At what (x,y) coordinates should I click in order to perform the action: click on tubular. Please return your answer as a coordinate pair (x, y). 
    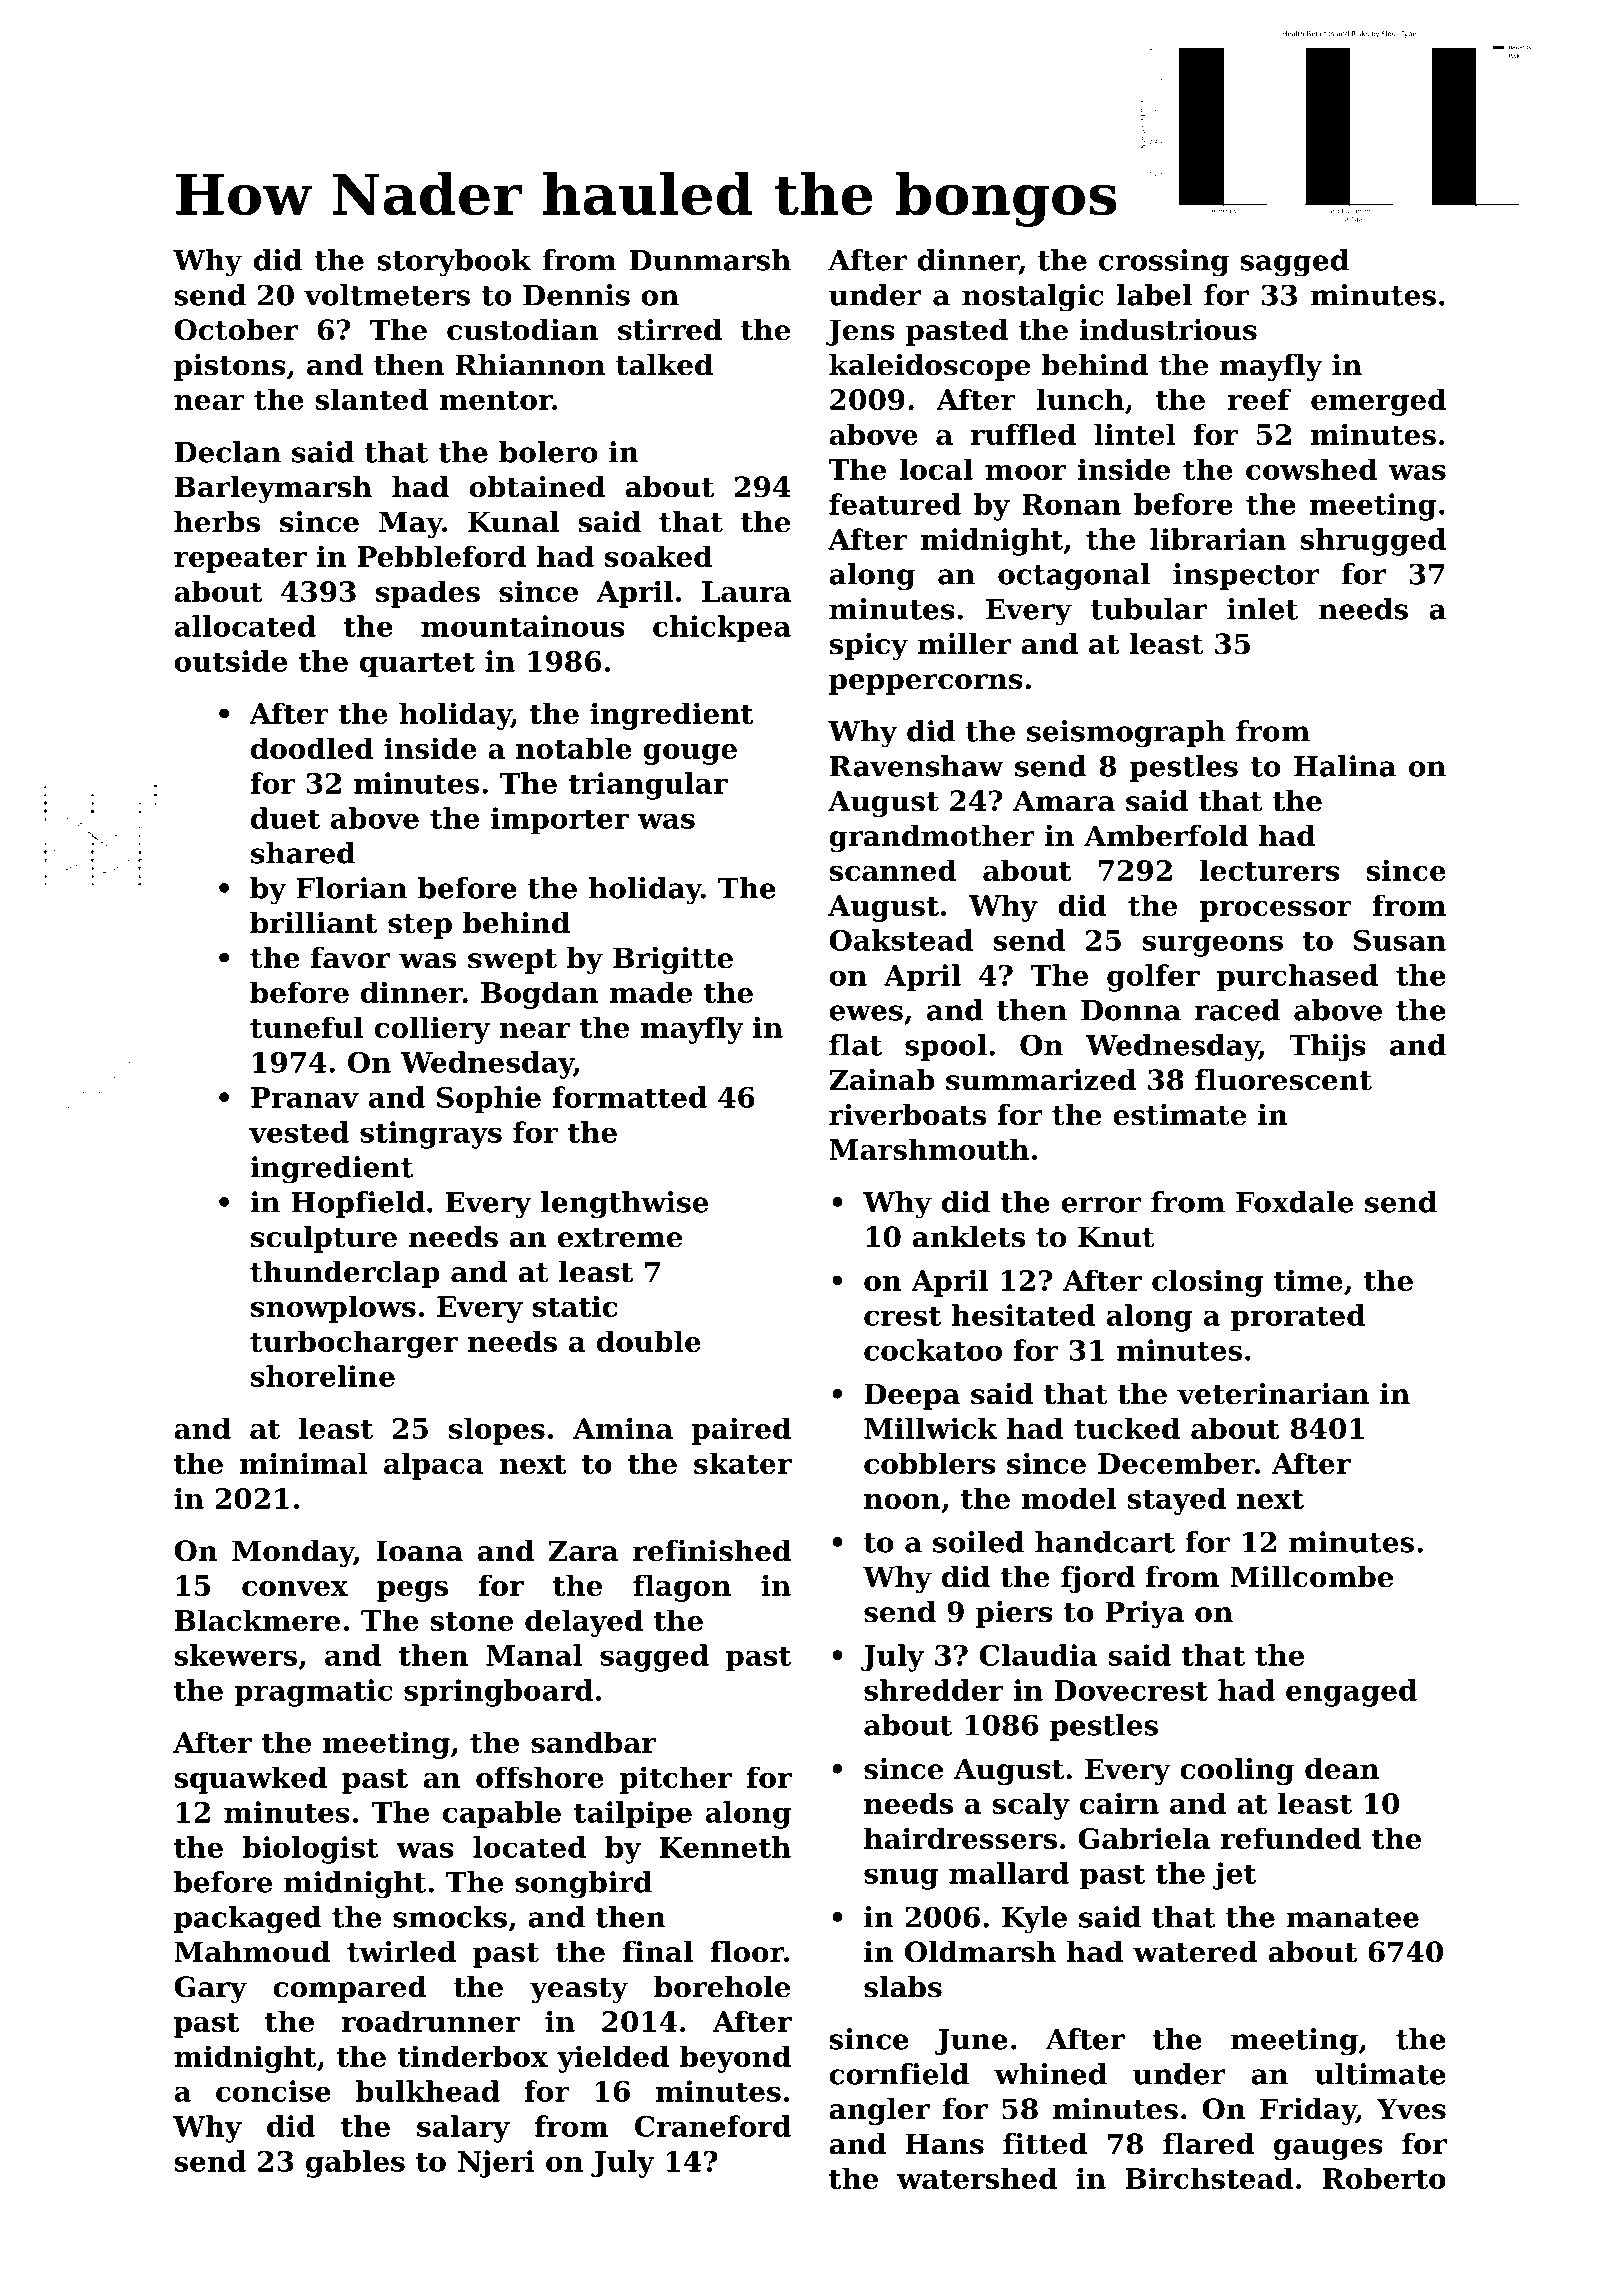
    Looking at the image, I should click on (1149, 609).
